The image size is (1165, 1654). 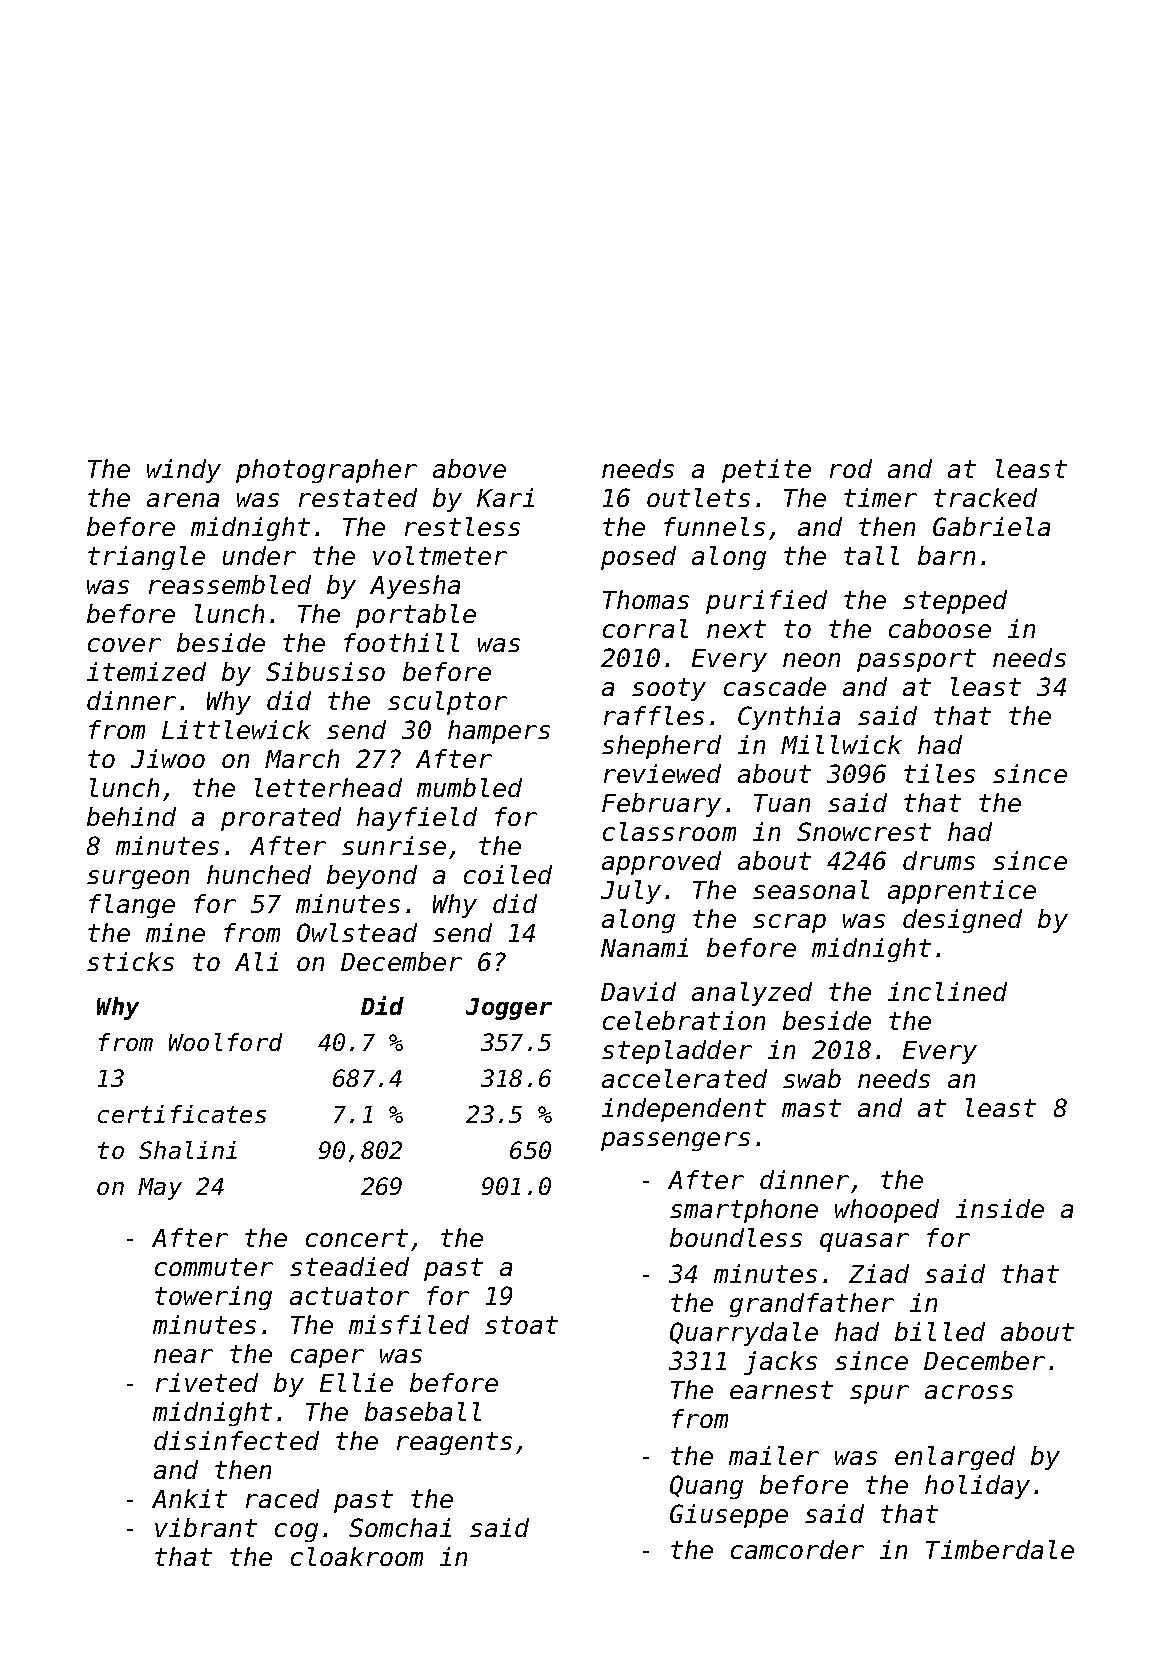 I want to click on Millwick, so click(x=841, y=744).
